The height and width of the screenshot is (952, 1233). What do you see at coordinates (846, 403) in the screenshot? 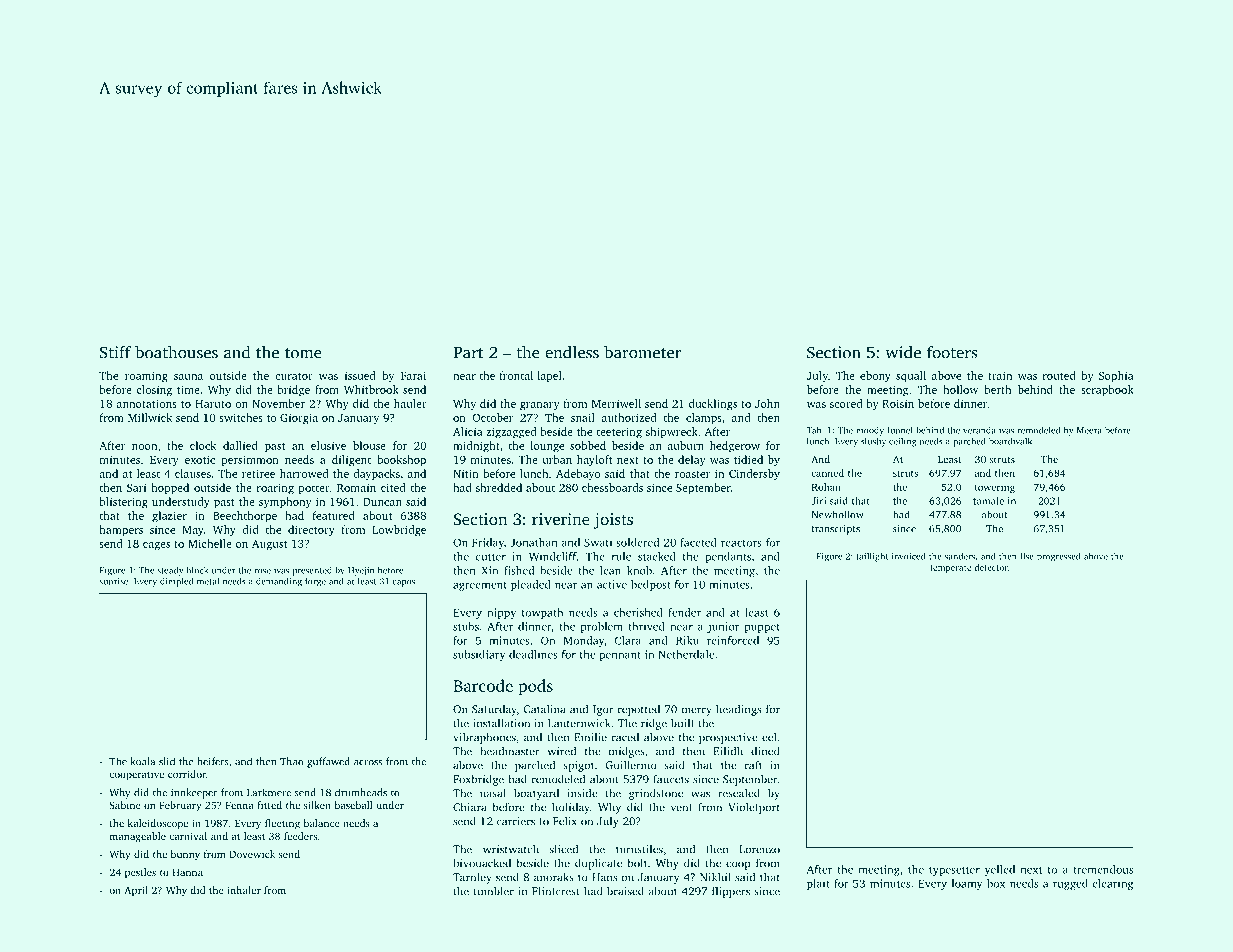
I see `scored` at bounding box center [846, 403].
